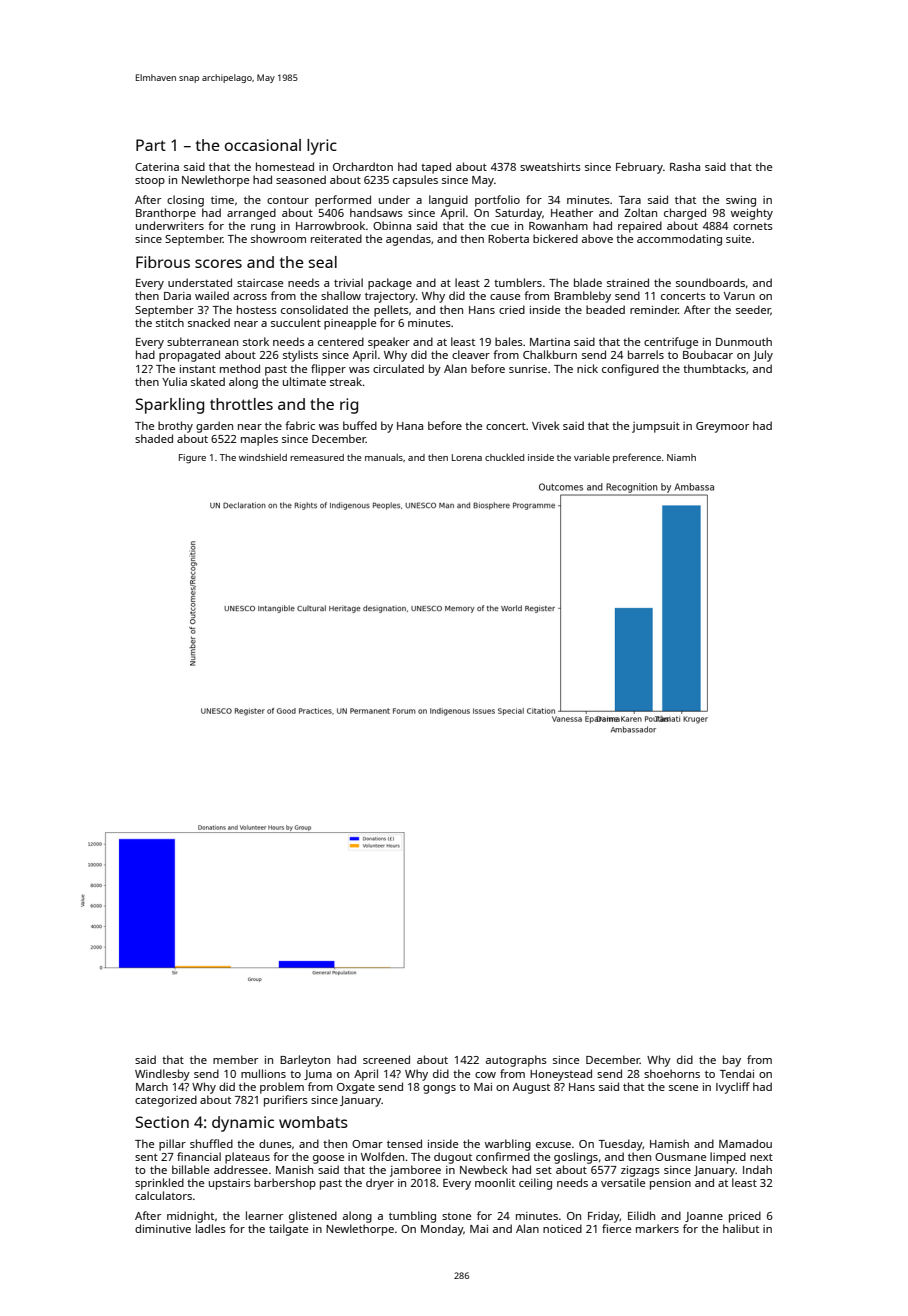 The height and width of the document is (1316, 908). What do you see at coordinates (436, 168) in the document?
I see `taped` at bounding box center [436, 168].
